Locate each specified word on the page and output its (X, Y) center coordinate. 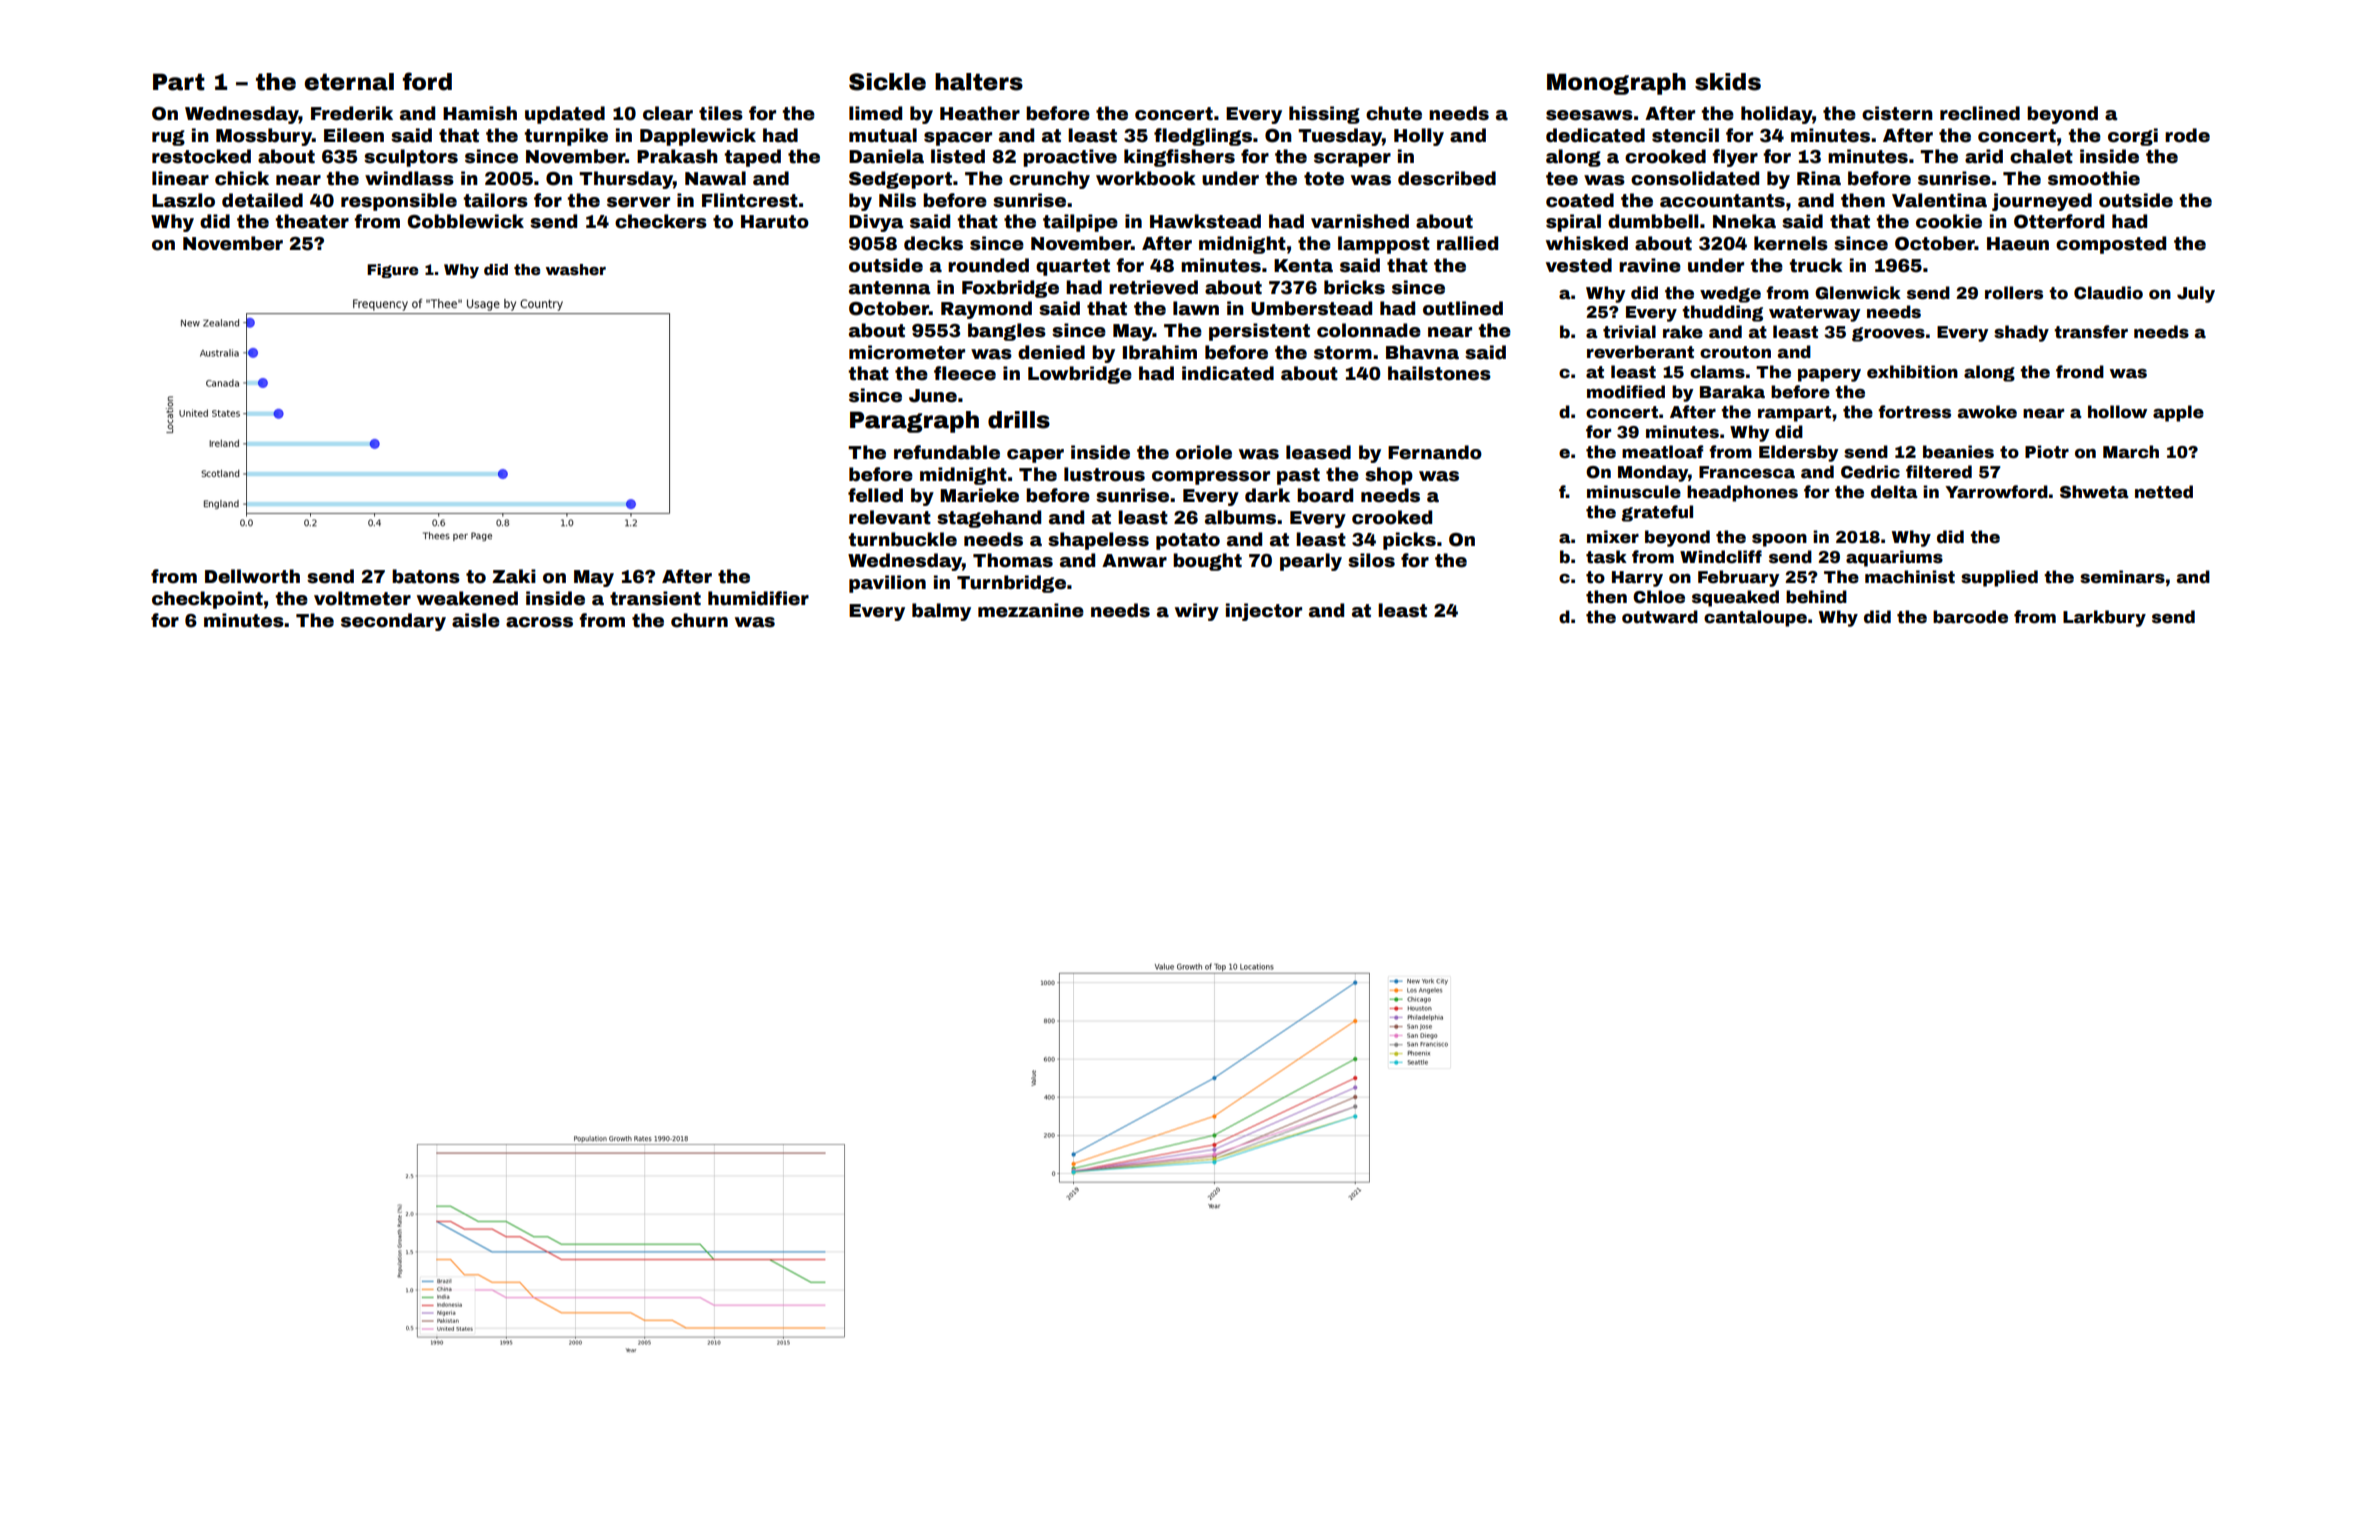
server (638, 202)
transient (655, 598)
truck (1816, 265)
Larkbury (2104, 618)
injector (1264, 612)
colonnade (1369, 330)
